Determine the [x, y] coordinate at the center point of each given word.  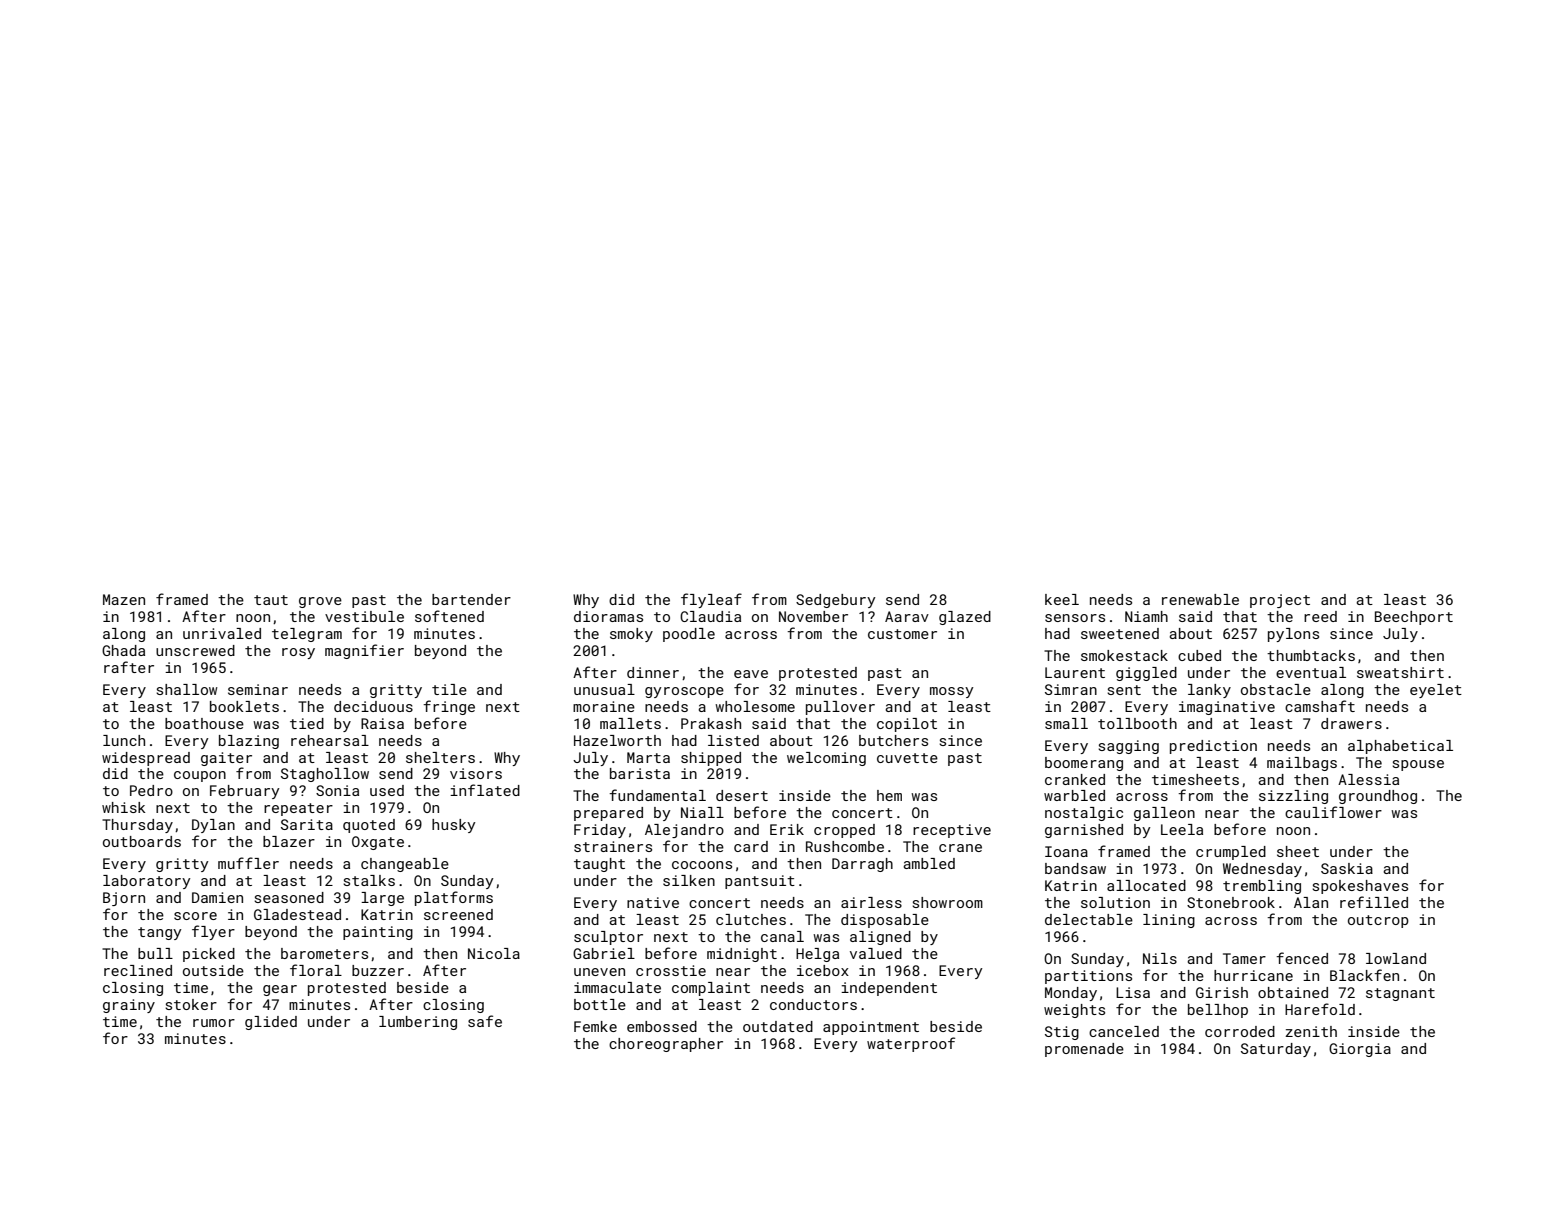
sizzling [1293, 797]
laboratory [146, 882]
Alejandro [684, 831]
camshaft [1320, 706]
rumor [214, 1023]
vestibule [364, 616]
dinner [653, 672]
